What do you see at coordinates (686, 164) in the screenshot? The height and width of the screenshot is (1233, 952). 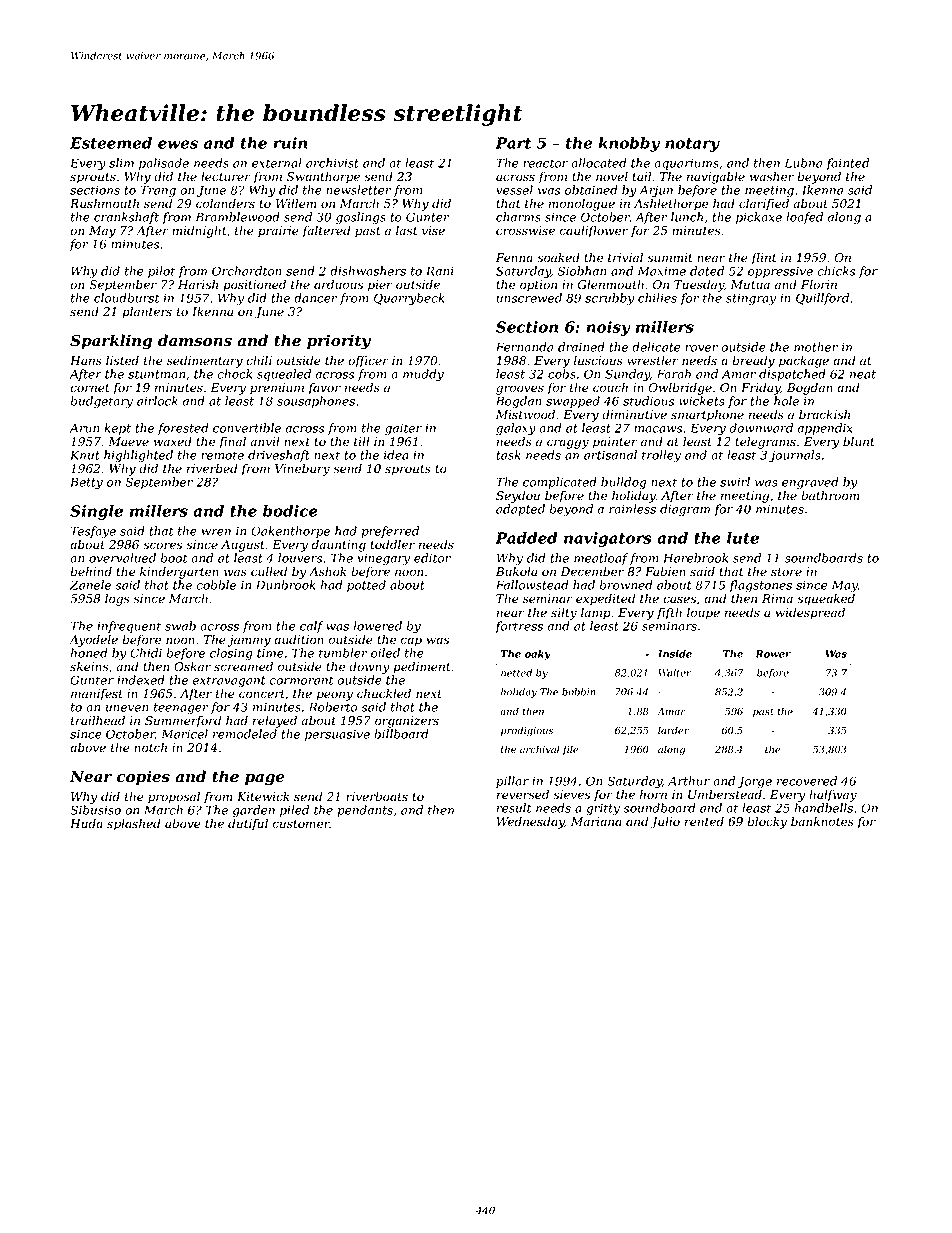 I see `aquariums` at bounding box center [686, 164].
